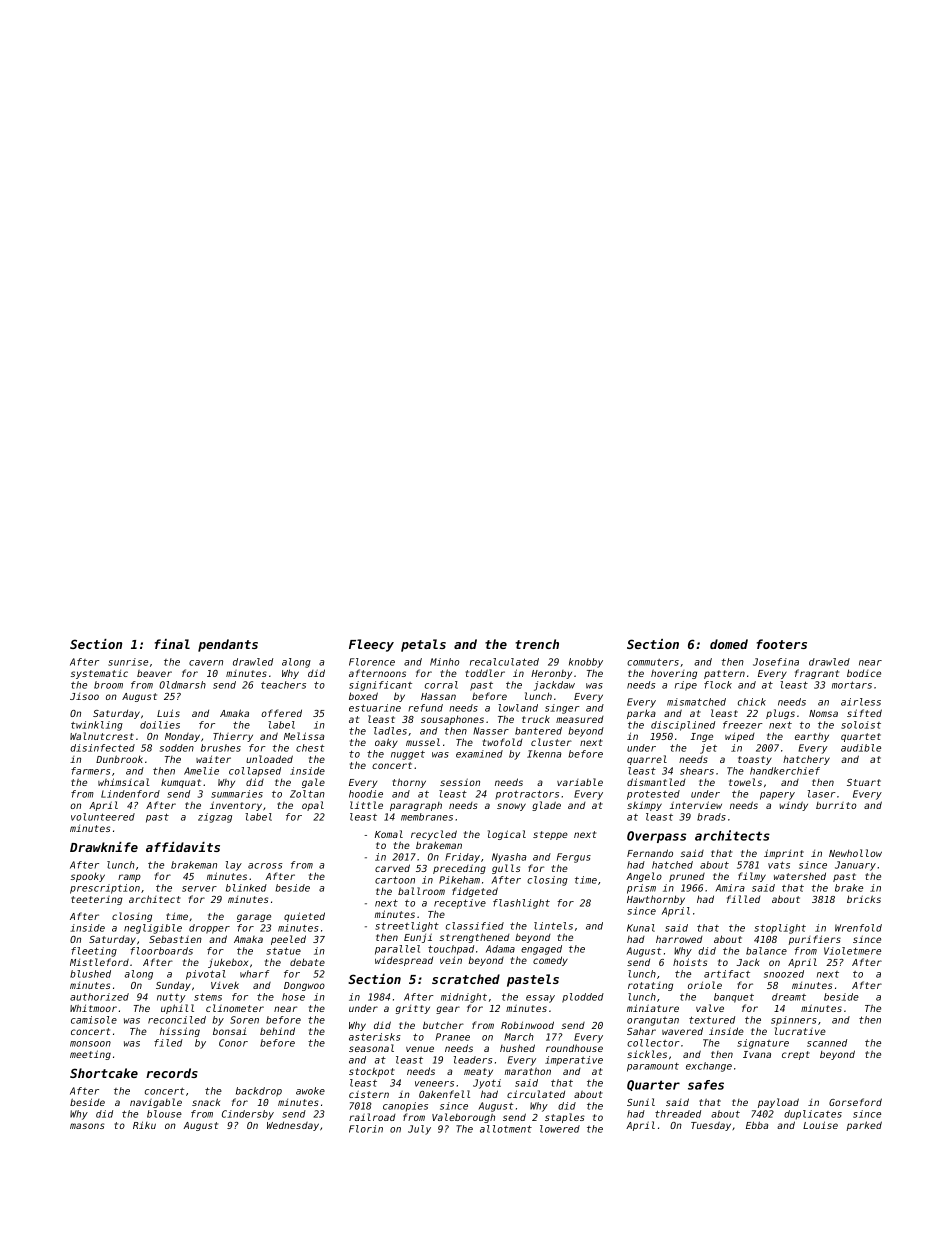 This image has height=1233, width=952. Describe the element at coordinates (84, 696) in the image. I see `Jisoo` at that location.
